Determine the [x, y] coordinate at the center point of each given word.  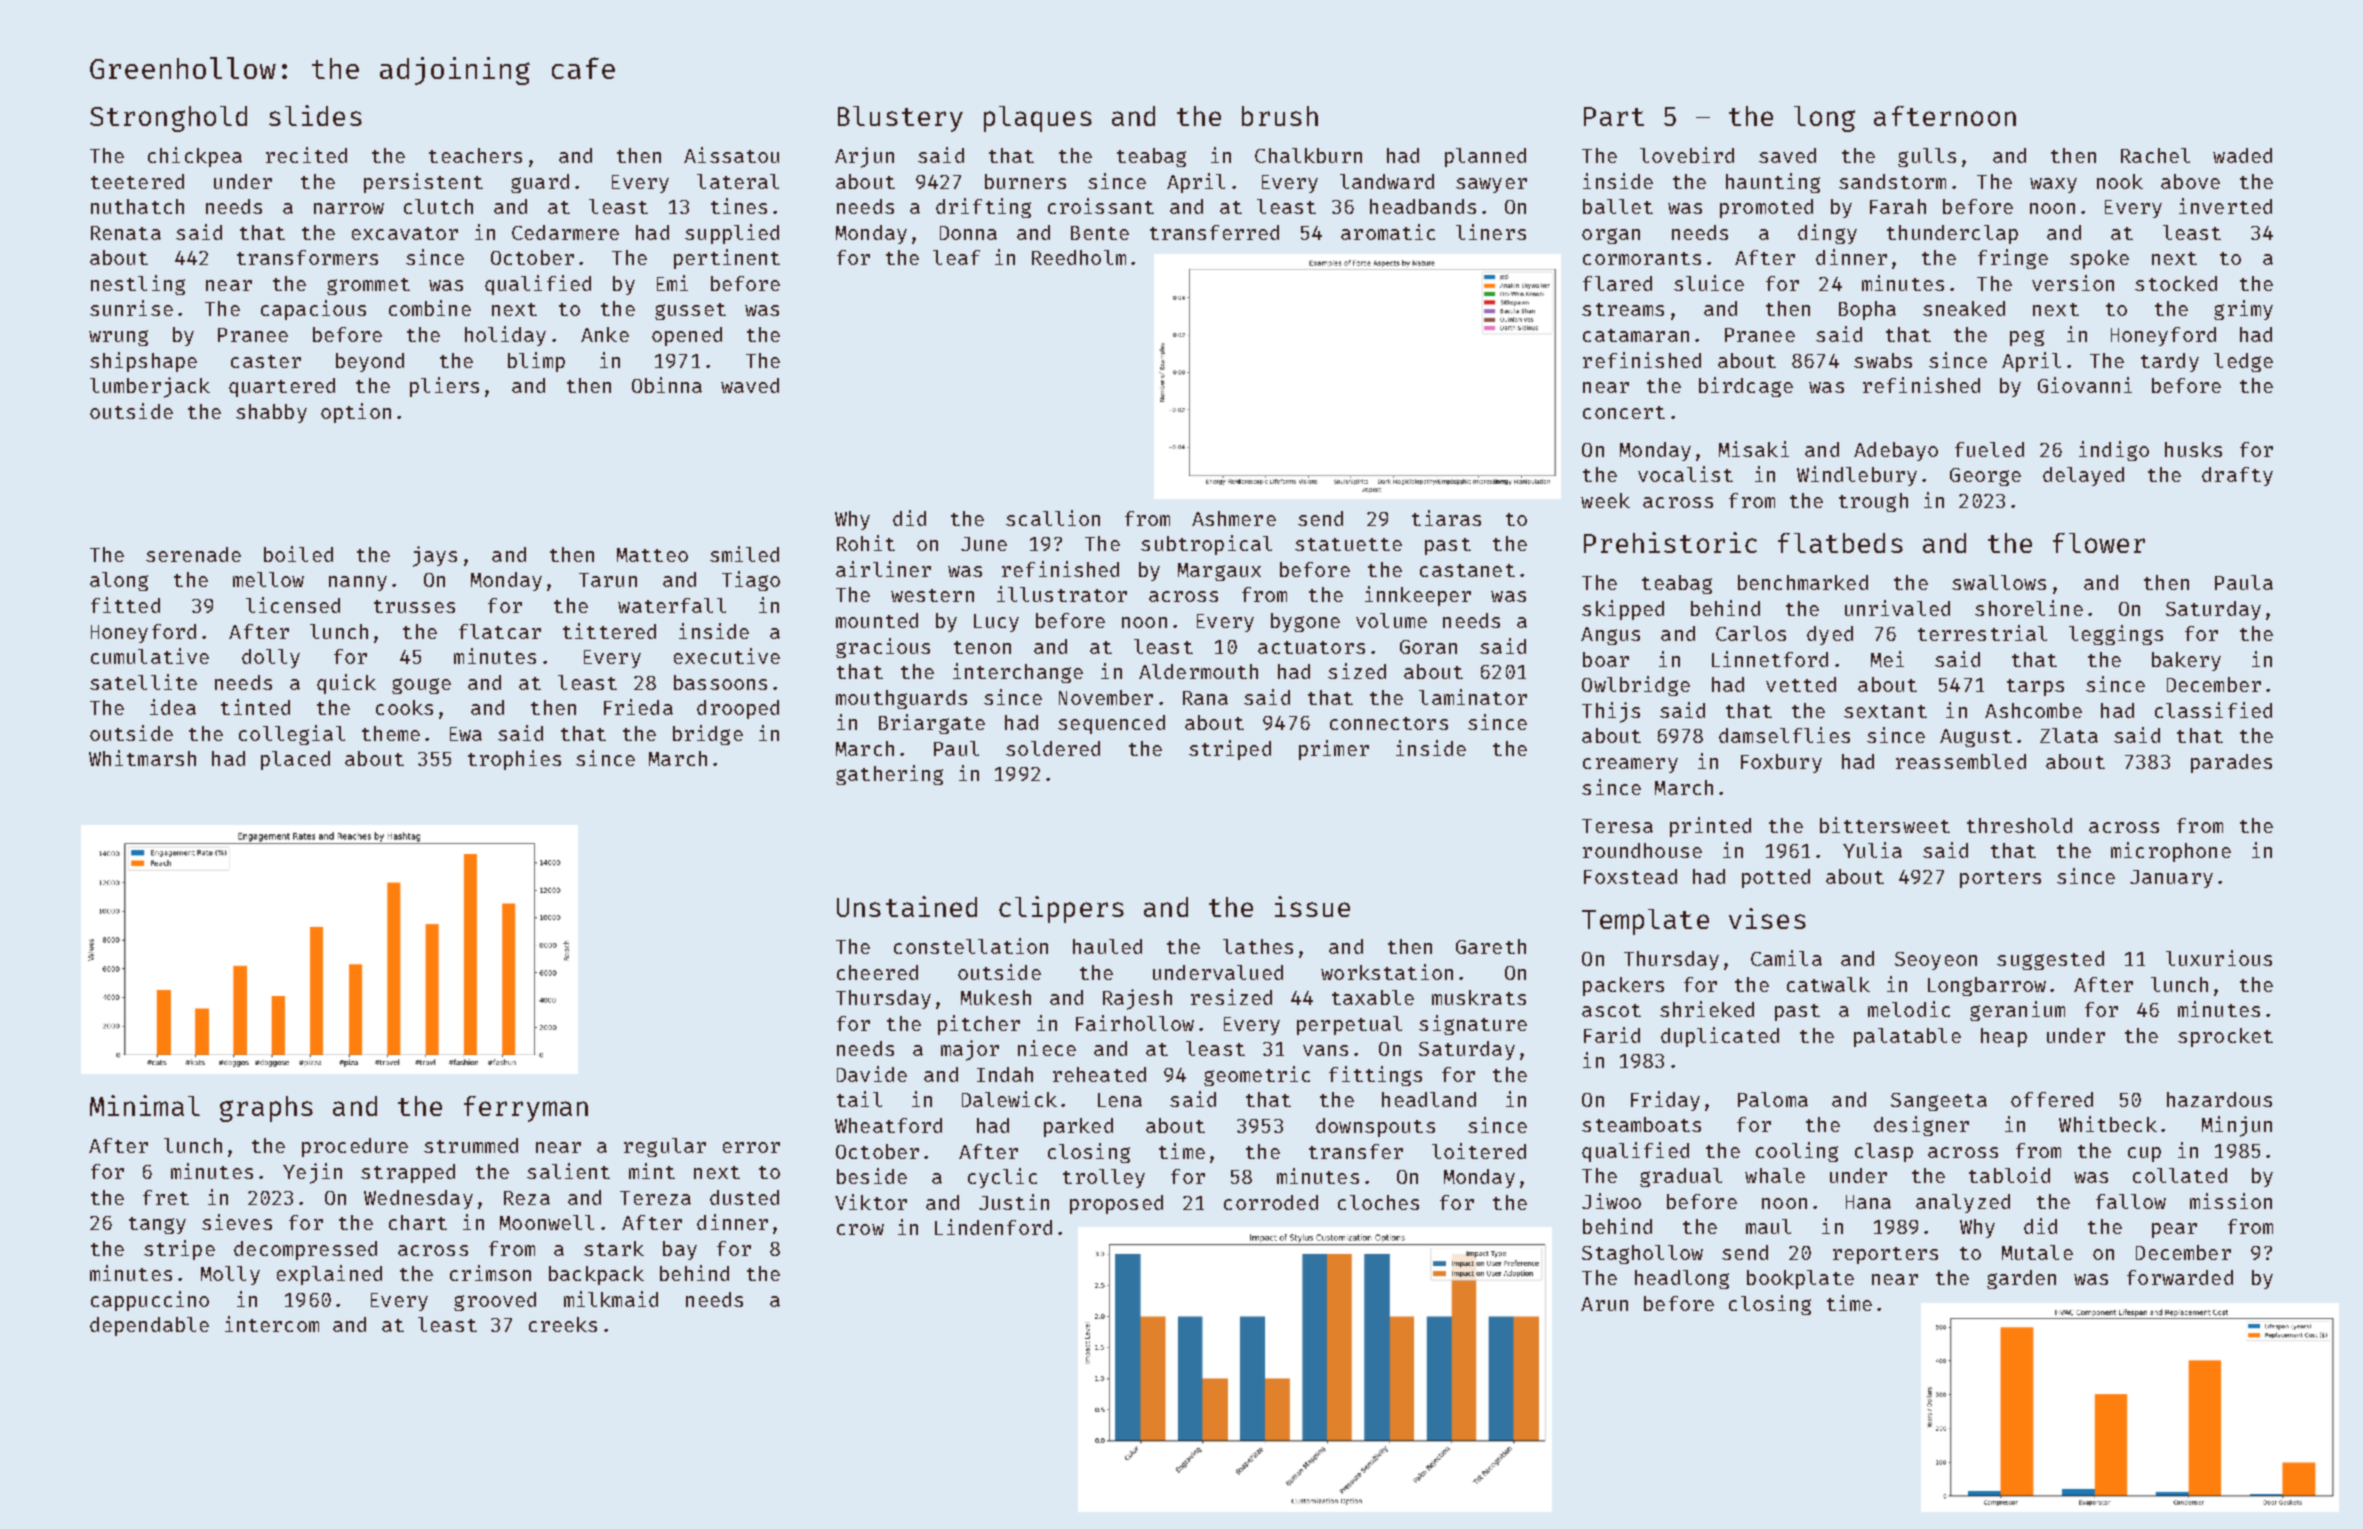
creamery [1630, 765]
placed [295, 760]
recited [306, 155]
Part [1614, 116]
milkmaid [611, 1299]
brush [1280, 116]
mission [2231, 1201]
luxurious [2219, 958]
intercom [272, 1324]
